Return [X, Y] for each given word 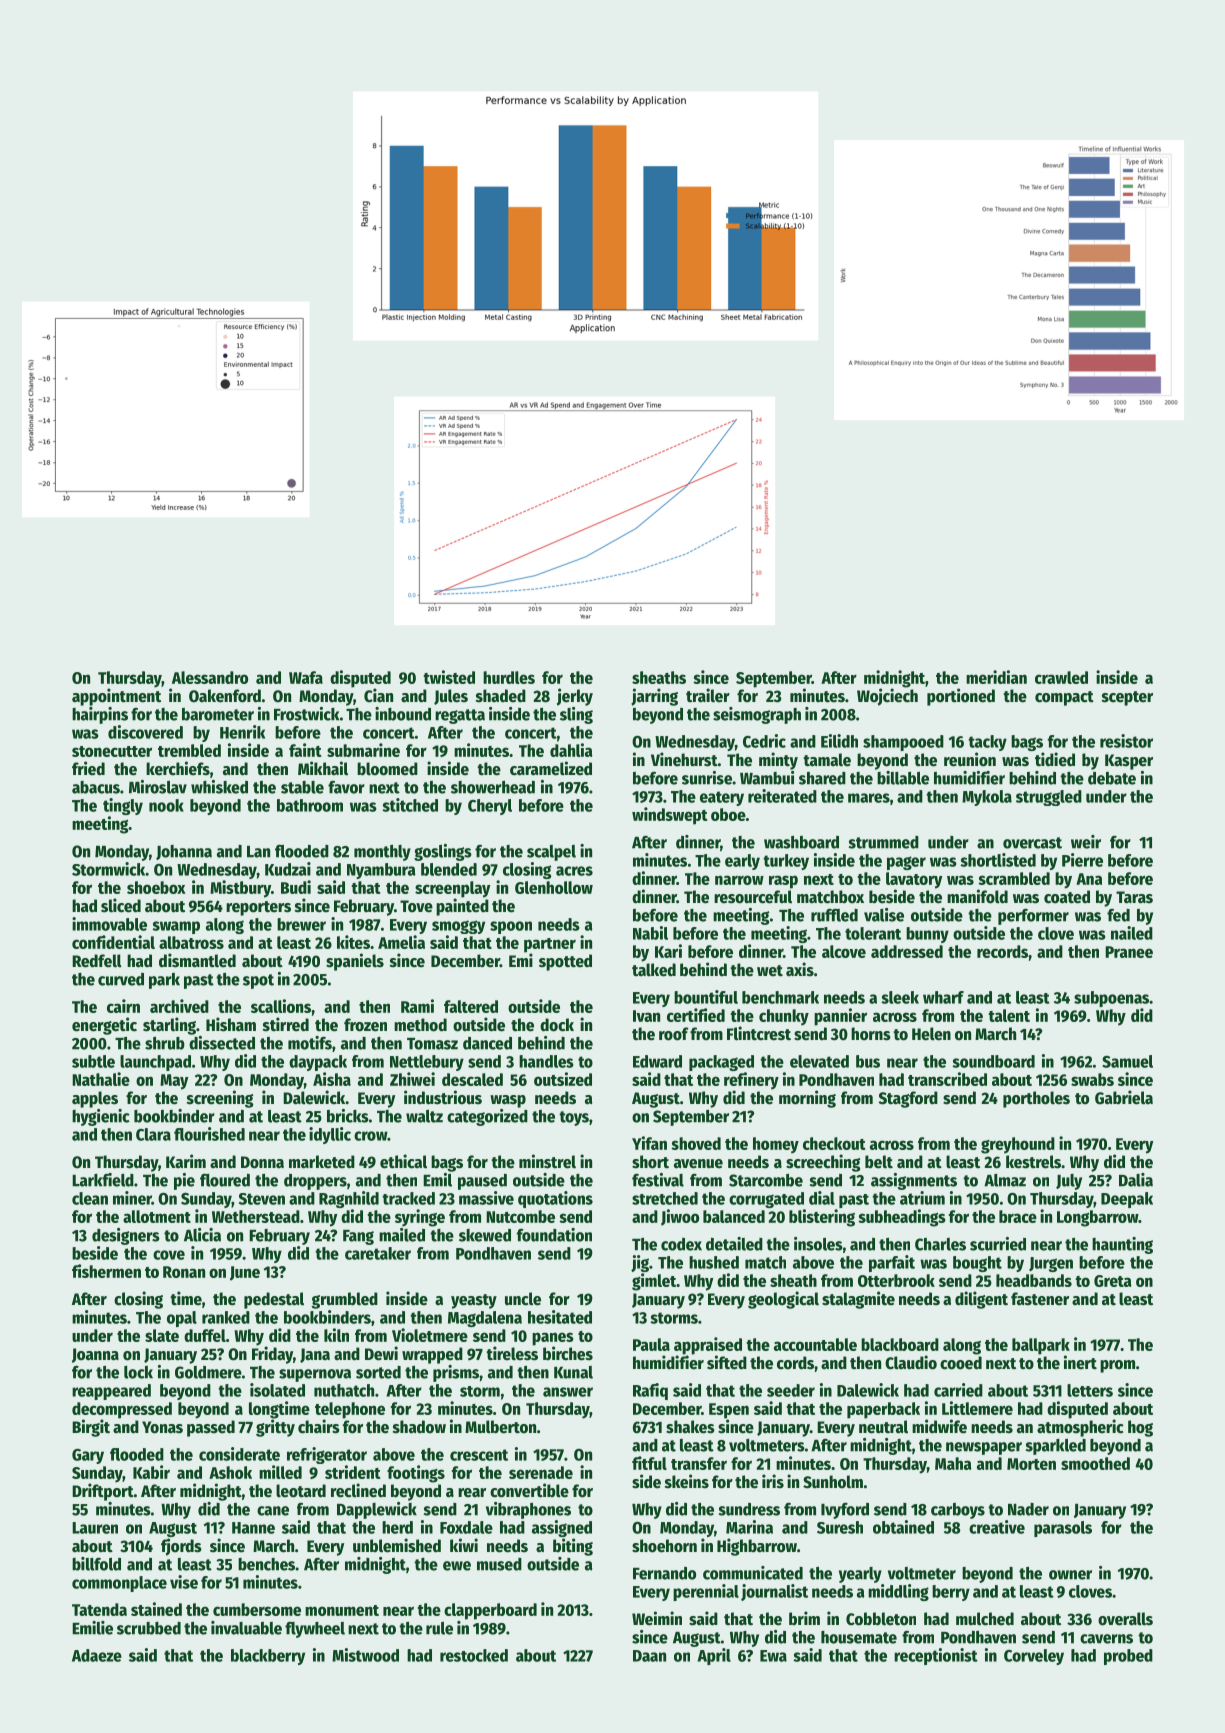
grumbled [345, 1300]
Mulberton [500, 1427]
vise [184, 1582]
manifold [977, 896]
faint [305, 750]
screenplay [452, 889]
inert [1080, 1362]
